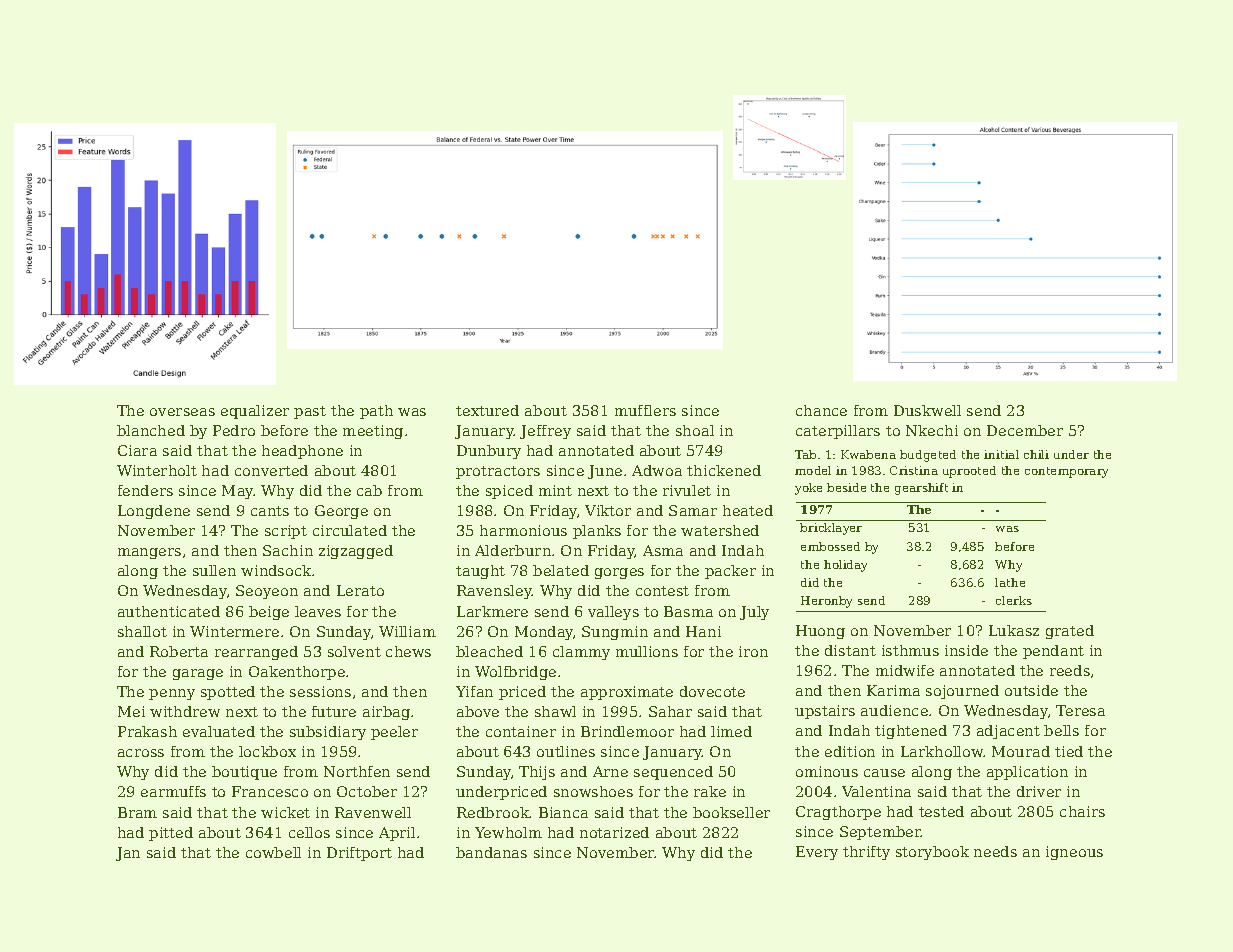 The image size is (1233, 952). I want to click on mangers, so click(149, 553).
